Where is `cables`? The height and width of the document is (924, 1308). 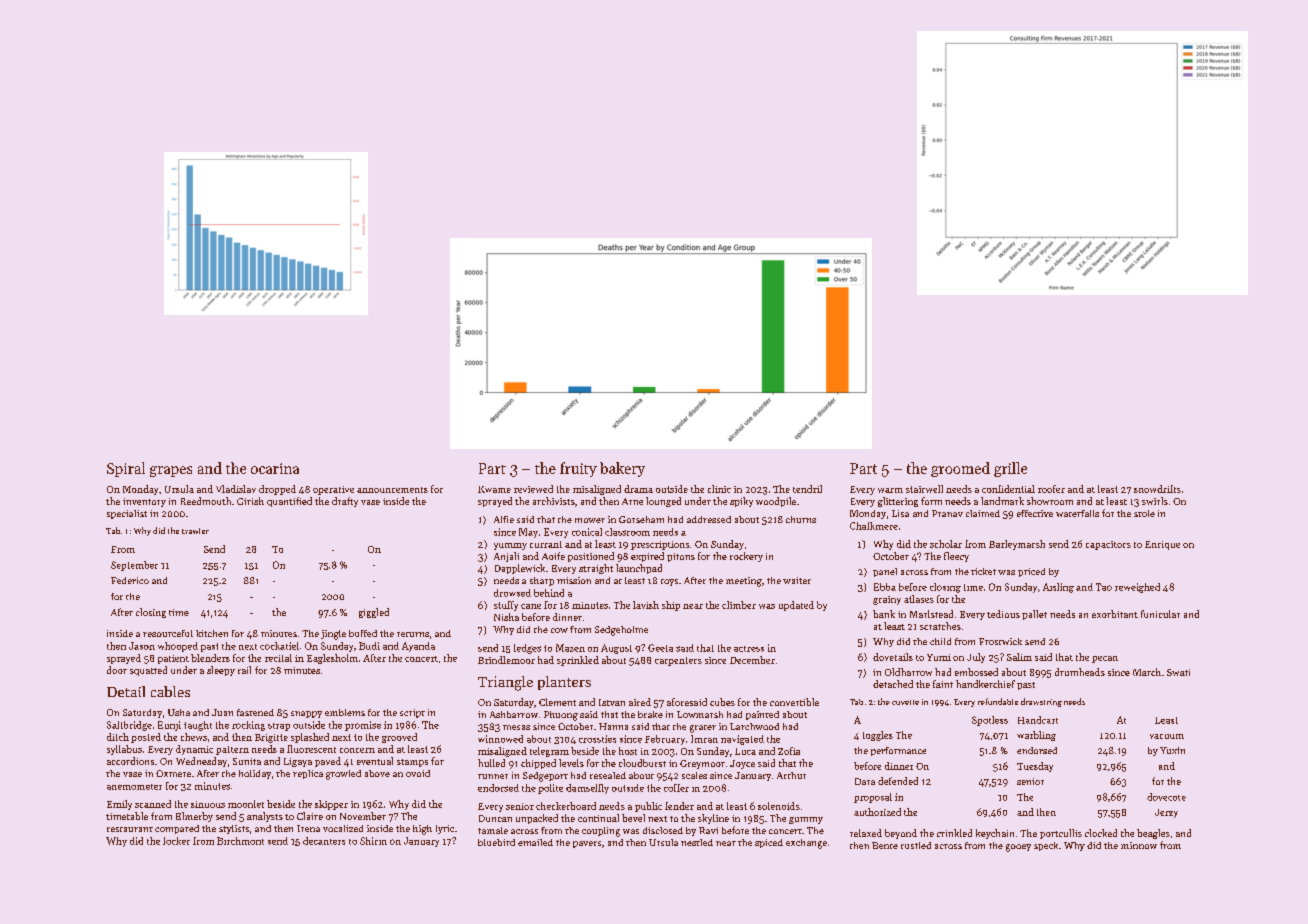
cables is located at coordinates (170, 691).
